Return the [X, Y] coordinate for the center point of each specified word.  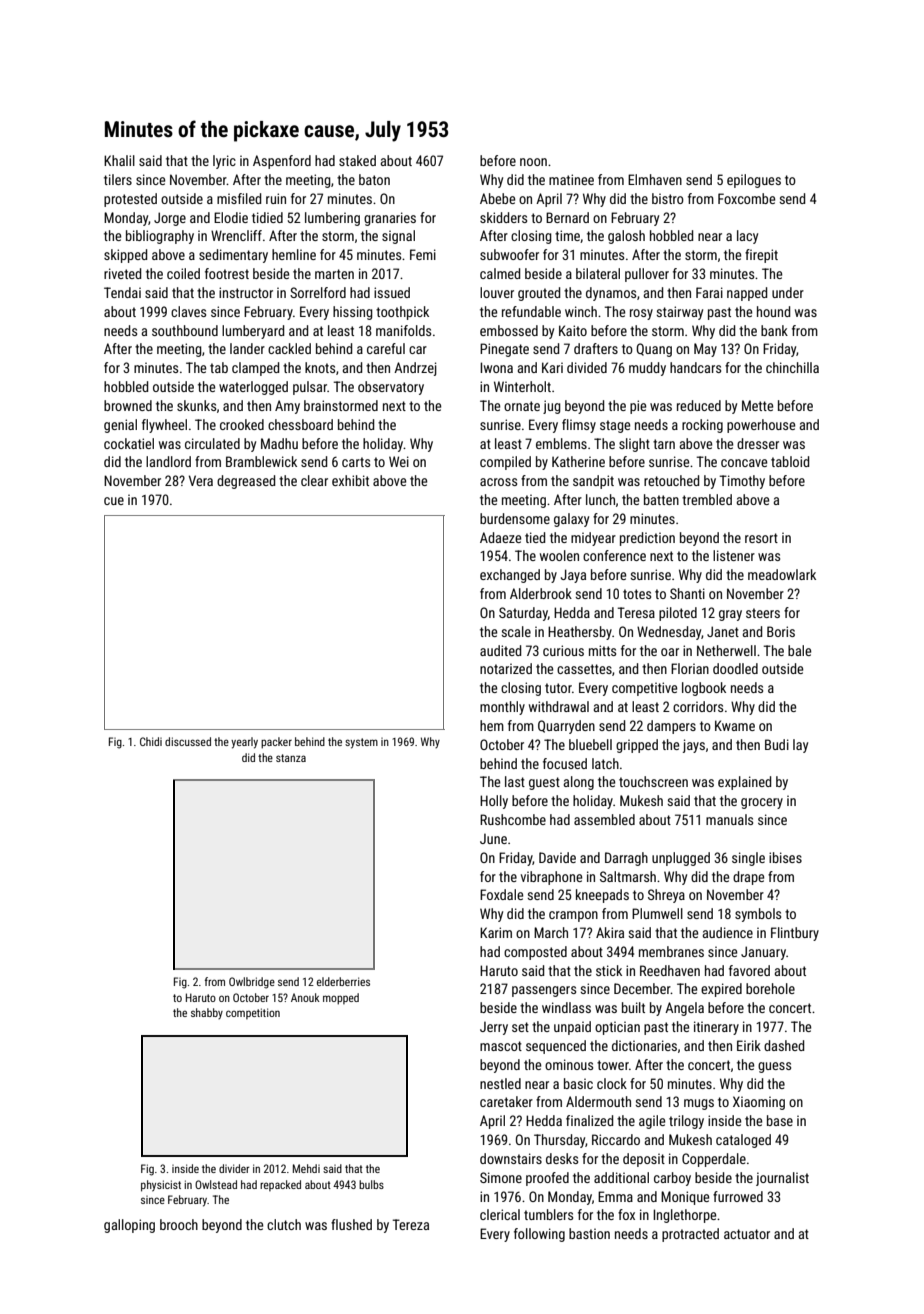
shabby [207, 1013]
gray [730, 615]
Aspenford [282, 162]
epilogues [754, 181]
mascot [501, 1046]
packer [276, 743]
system [361, 743]
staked [357, 160]
